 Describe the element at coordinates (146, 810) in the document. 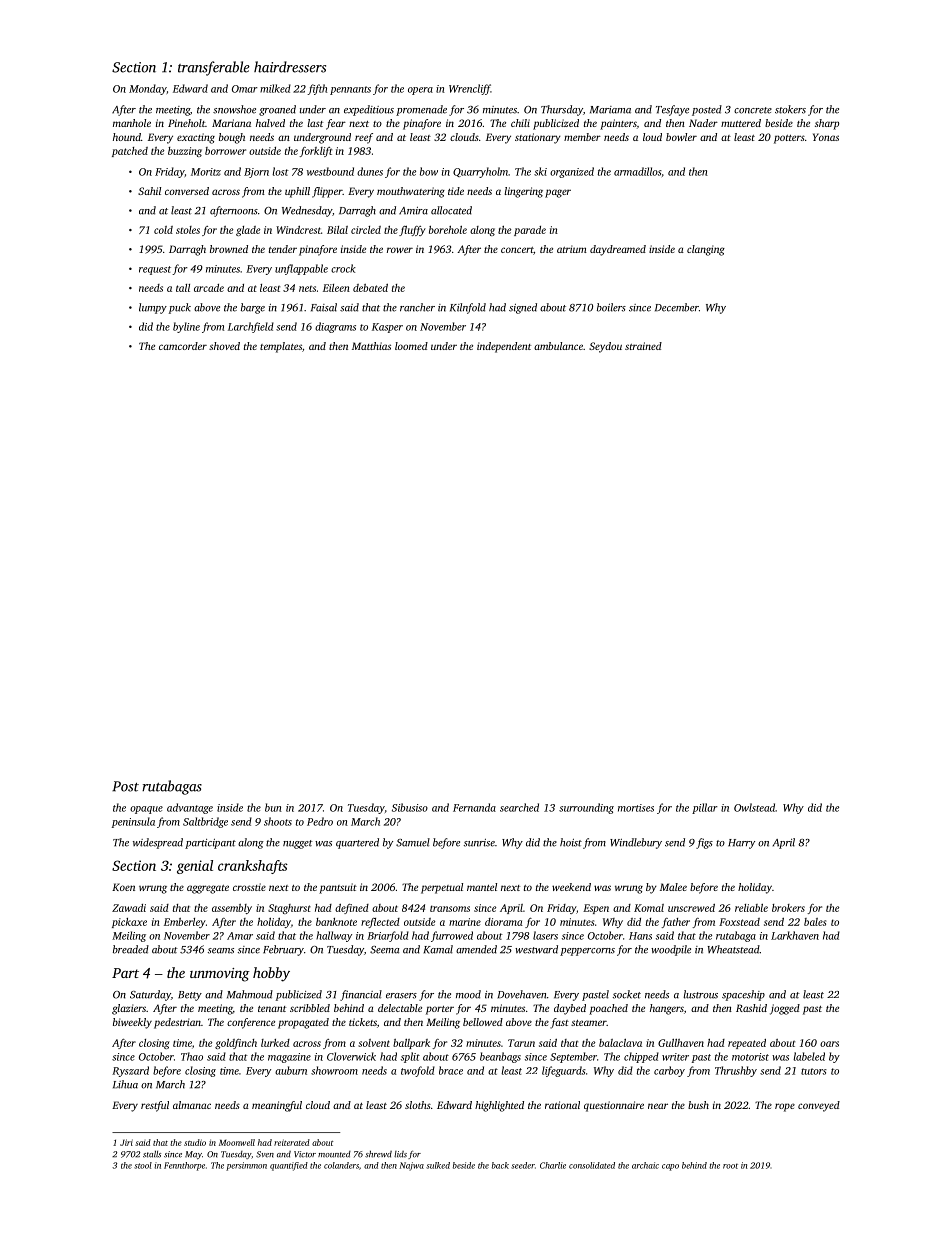

I see `opaque` at that location.
